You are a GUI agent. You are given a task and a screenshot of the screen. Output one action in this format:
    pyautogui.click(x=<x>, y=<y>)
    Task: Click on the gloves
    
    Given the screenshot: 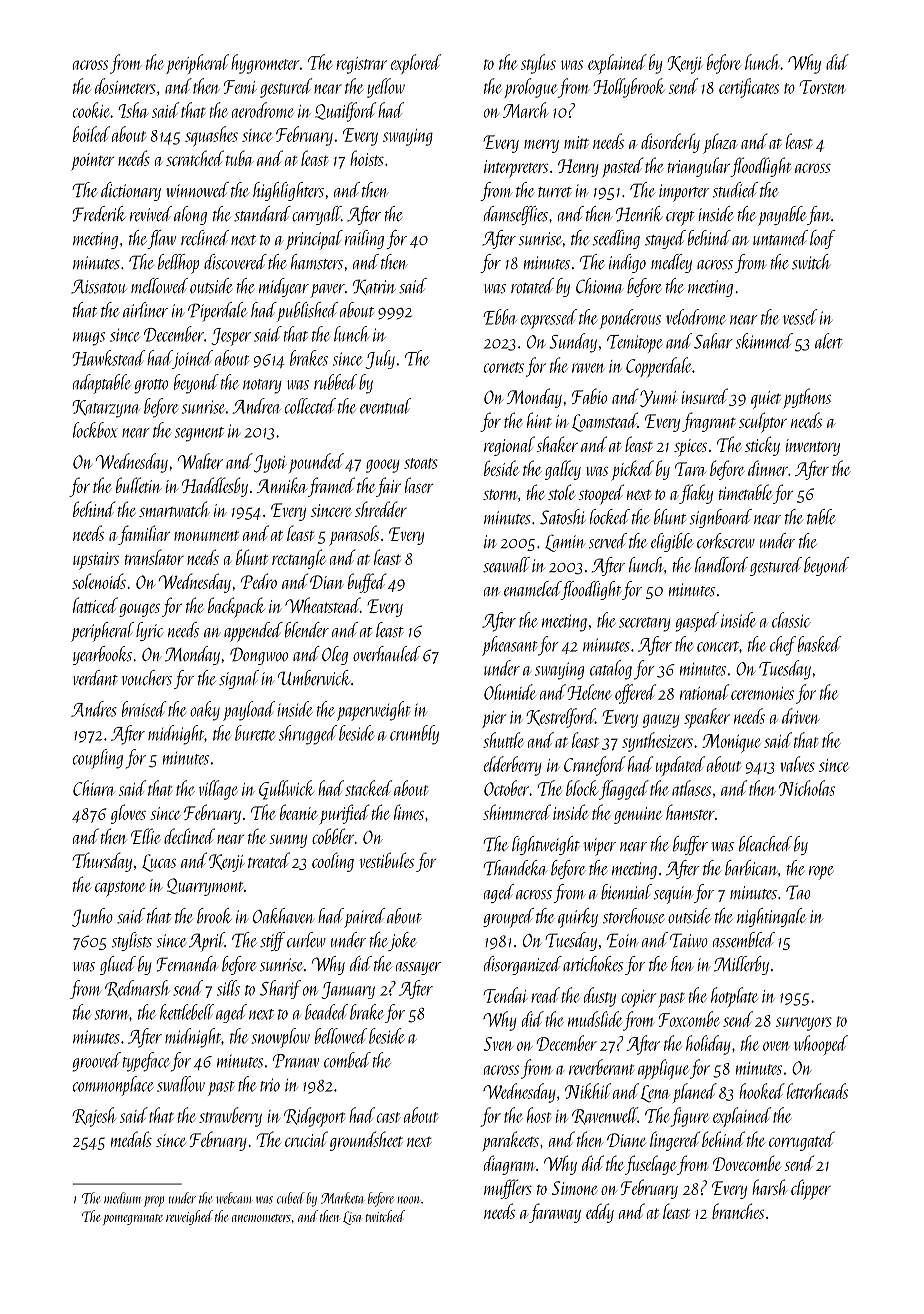 What is the action you would take?
    pyautogui.click(x=128, y=814)
